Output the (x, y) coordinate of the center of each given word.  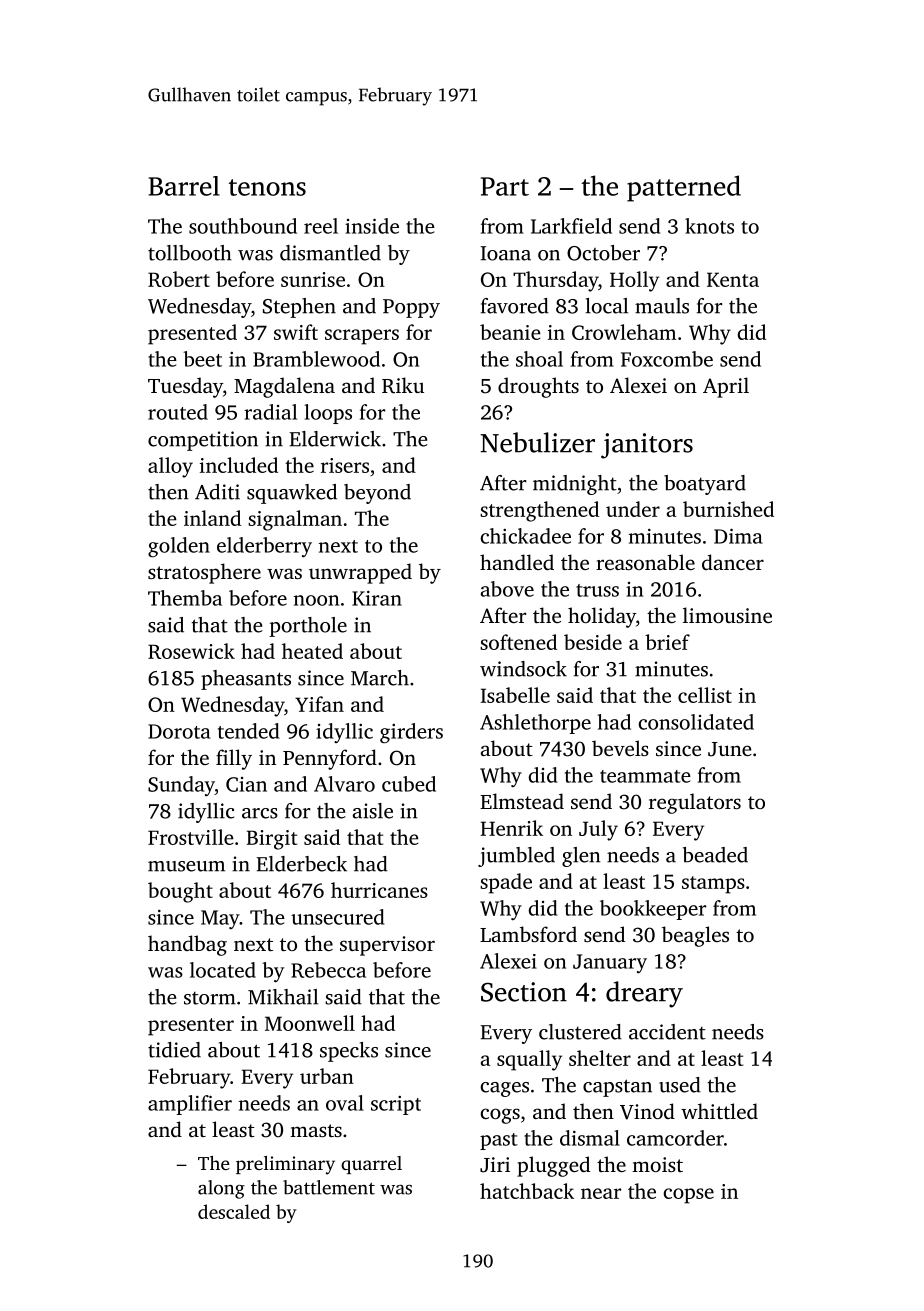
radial (270, 412)
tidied (174, 1050)
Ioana (506, 253)
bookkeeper (653, 910)
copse (689, 1196)
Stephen (299, 308)
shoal (539, 359)
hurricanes (379, 890)
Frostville (191, 837)
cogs (500, 1116)
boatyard (705, 485)
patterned (684, 188)
